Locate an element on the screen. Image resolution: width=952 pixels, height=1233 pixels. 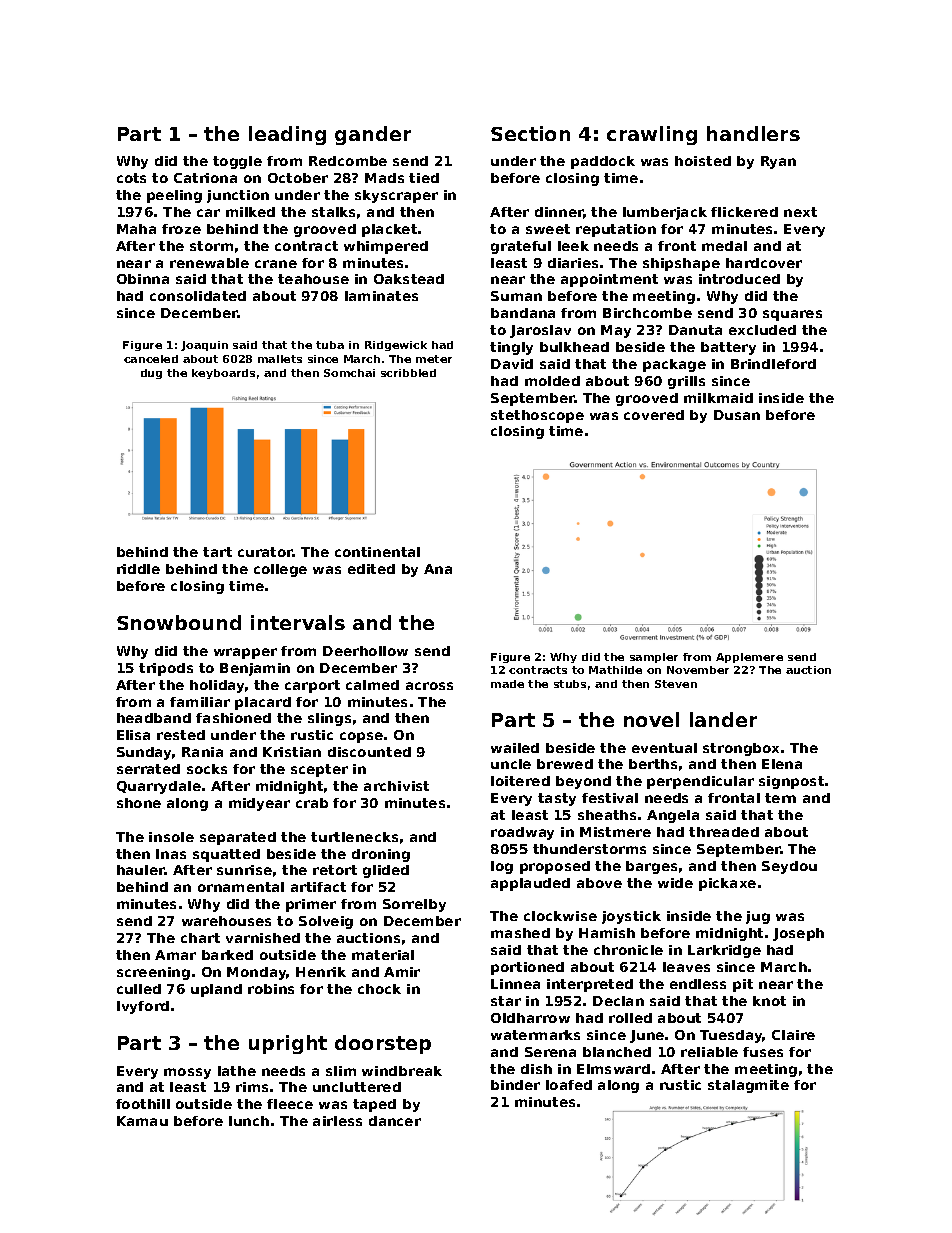
tern is located at coordinates (780, 798).
